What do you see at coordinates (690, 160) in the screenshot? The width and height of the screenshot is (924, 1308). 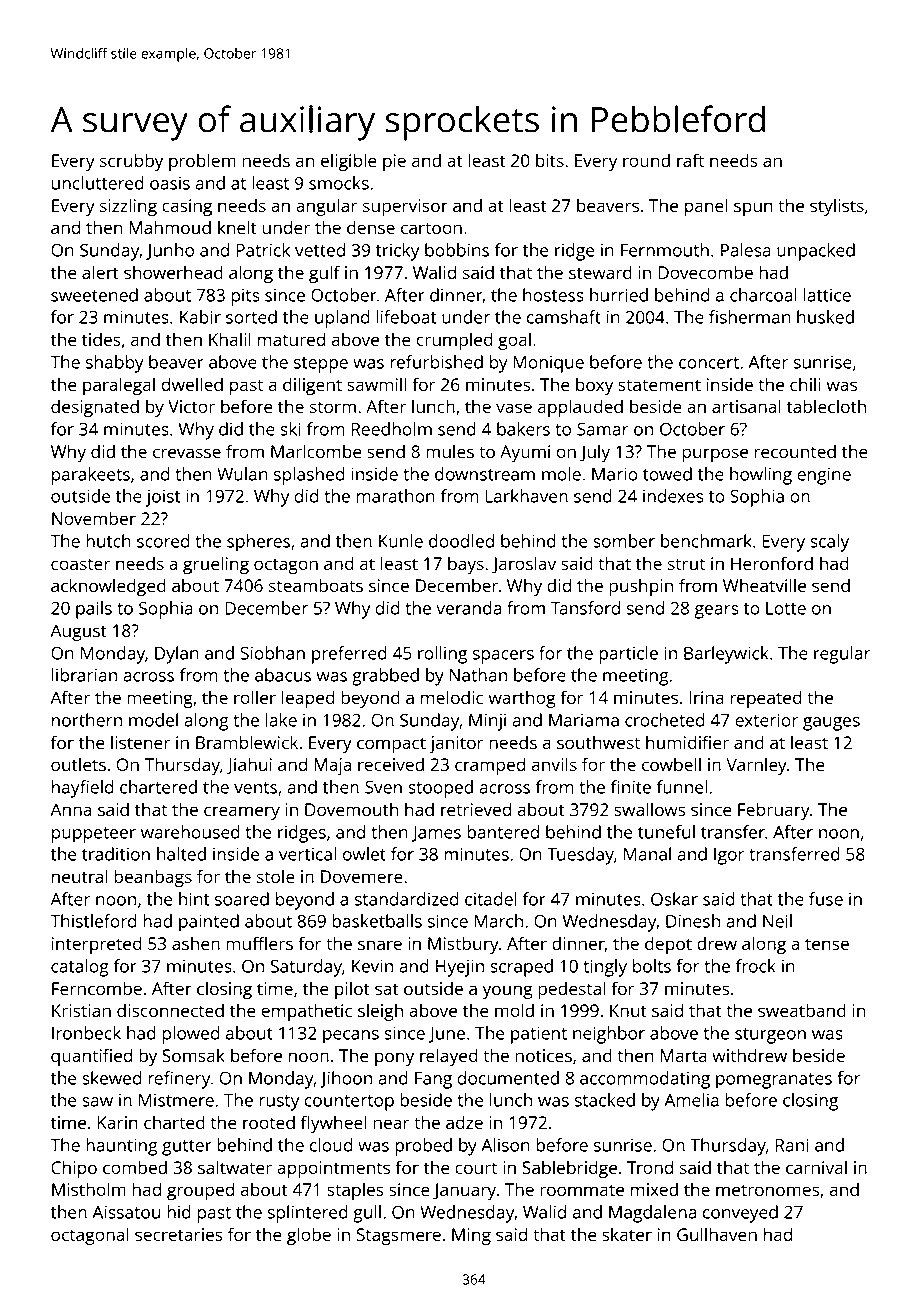 I see `raft` at bounding box center [690, 160].
